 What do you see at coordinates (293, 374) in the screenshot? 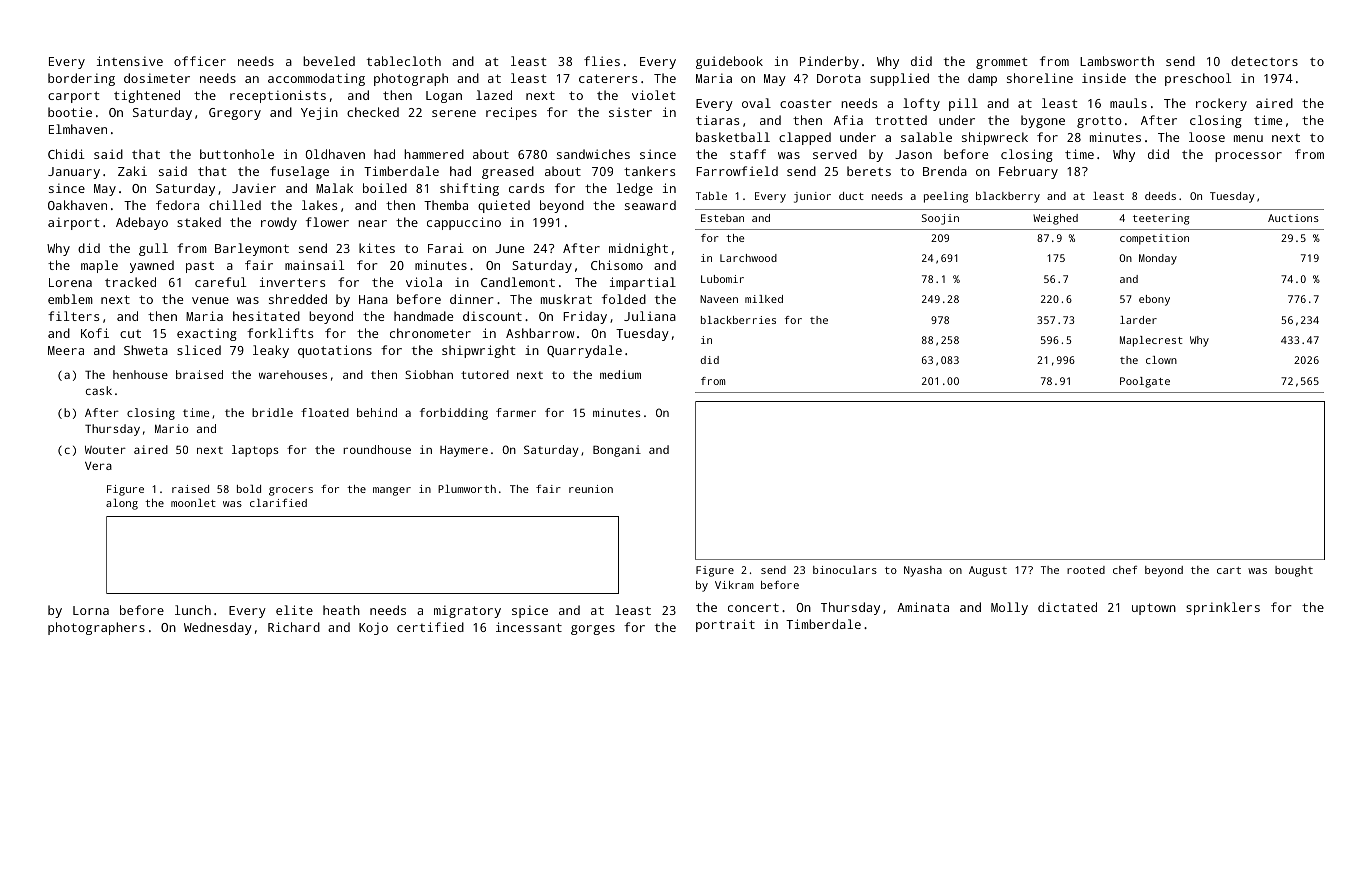
I see `warehouses` at bounding box center [293, 374].
